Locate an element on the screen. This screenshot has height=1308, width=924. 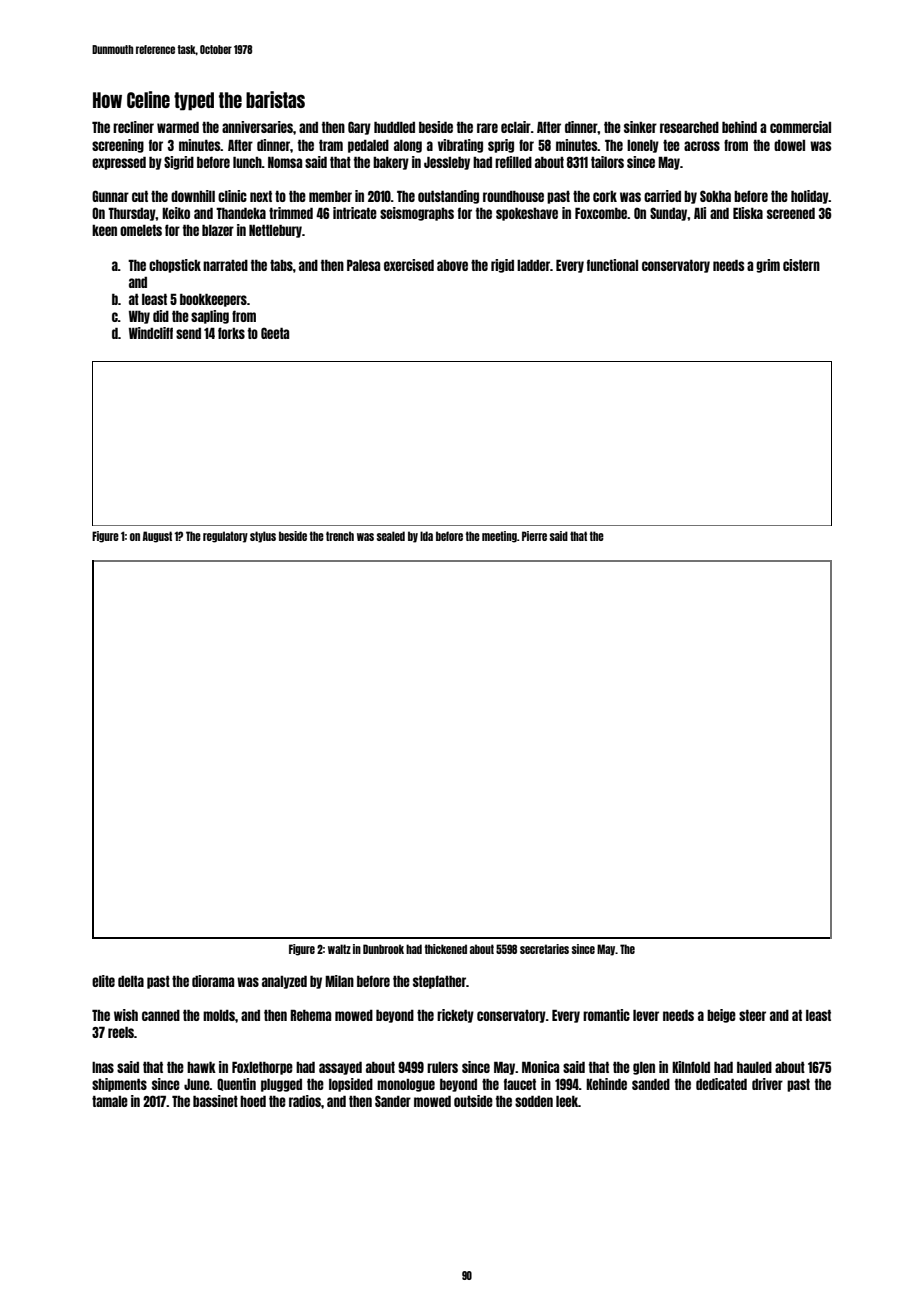
researched is located at coordinates (689, 127).
